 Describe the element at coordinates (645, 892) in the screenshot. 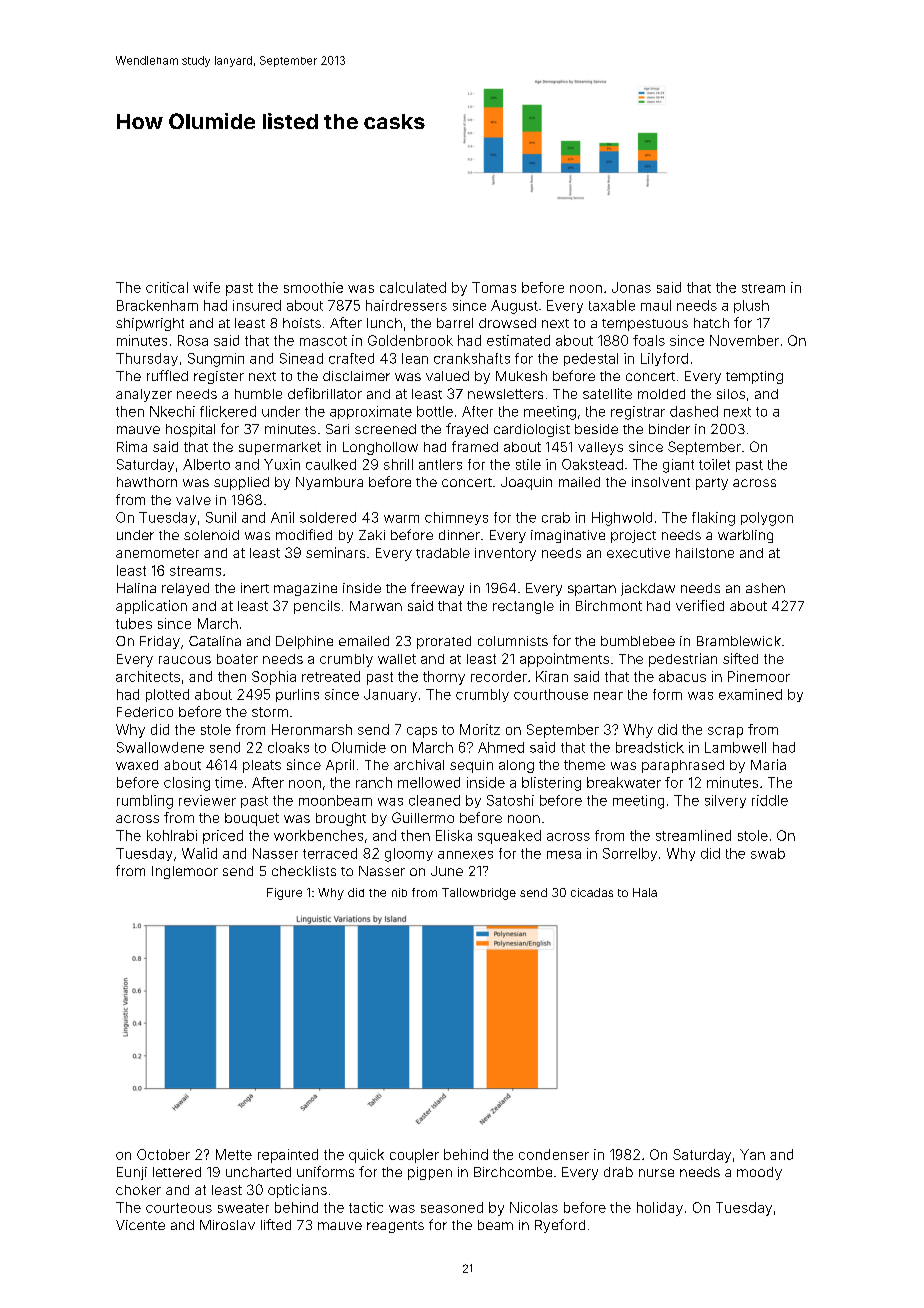

I see `Hala` at that location.
